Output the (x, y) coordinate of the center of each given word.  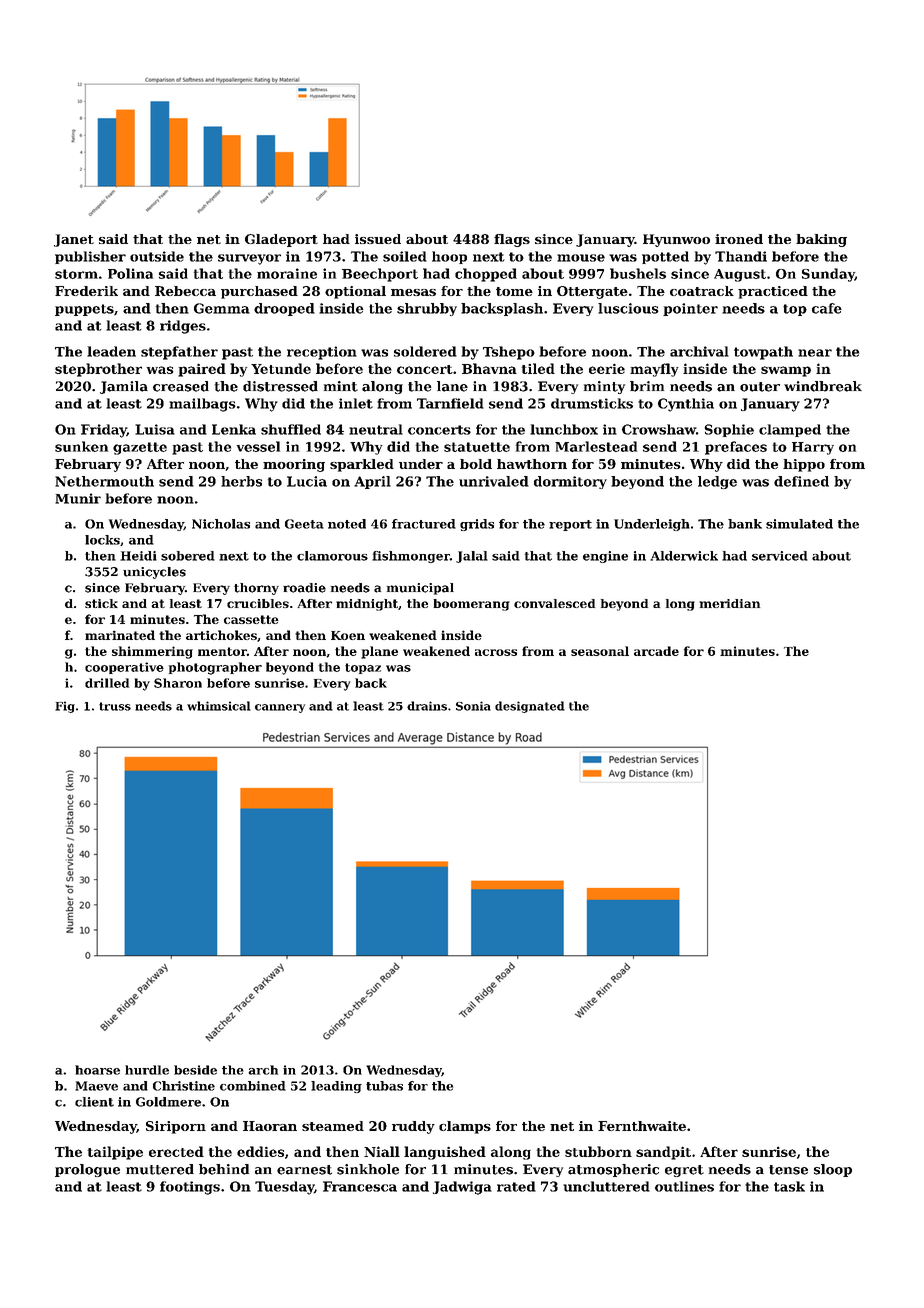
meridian (729, 603)
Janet (74, 240)
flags (512, 240)
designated (530, 707)
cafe (827, 308)
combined (253, 1086)
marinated (120, 635)
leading (336, 1087)
